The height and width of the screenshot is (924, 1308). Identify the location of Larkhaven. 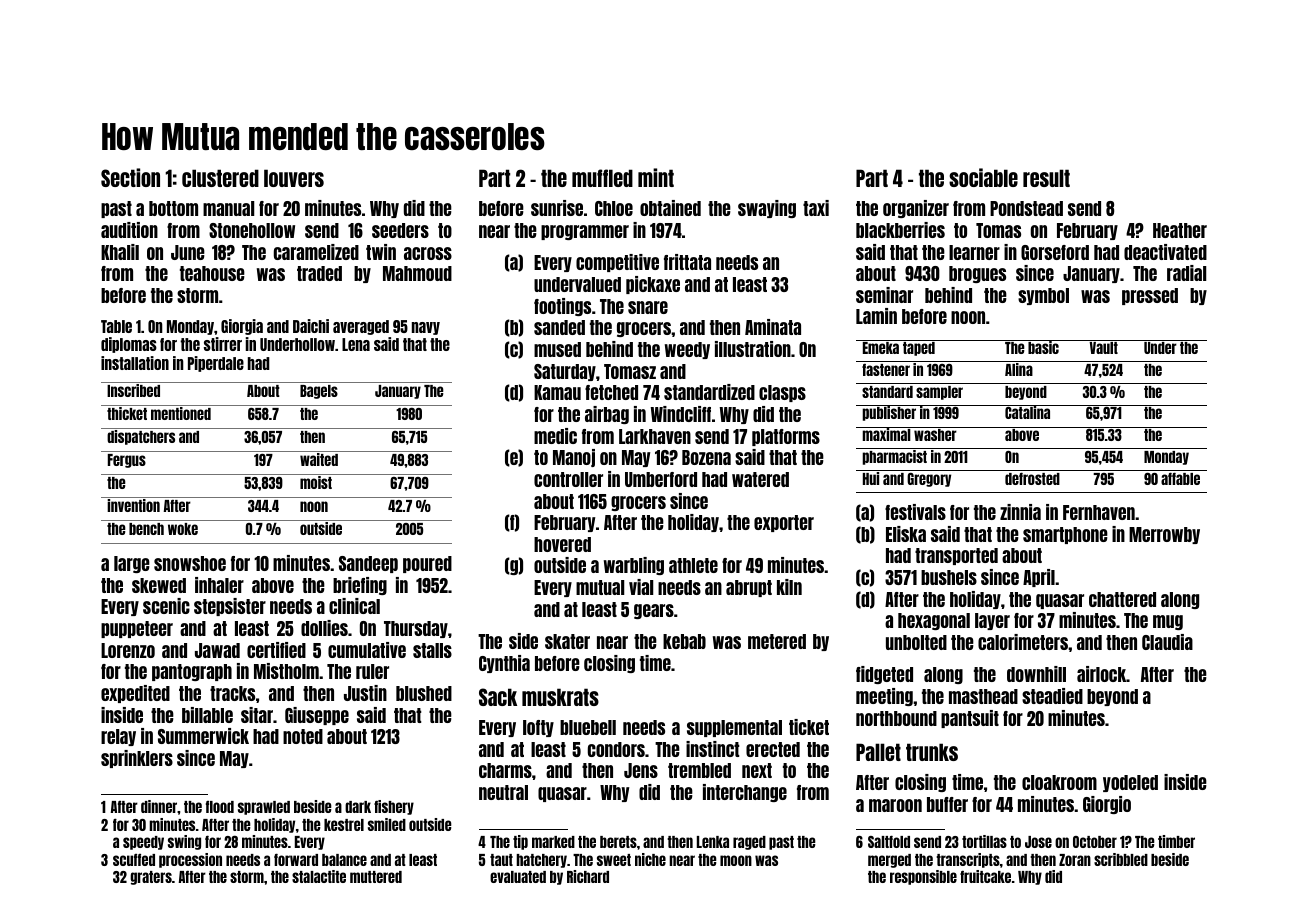
(655, 436).
